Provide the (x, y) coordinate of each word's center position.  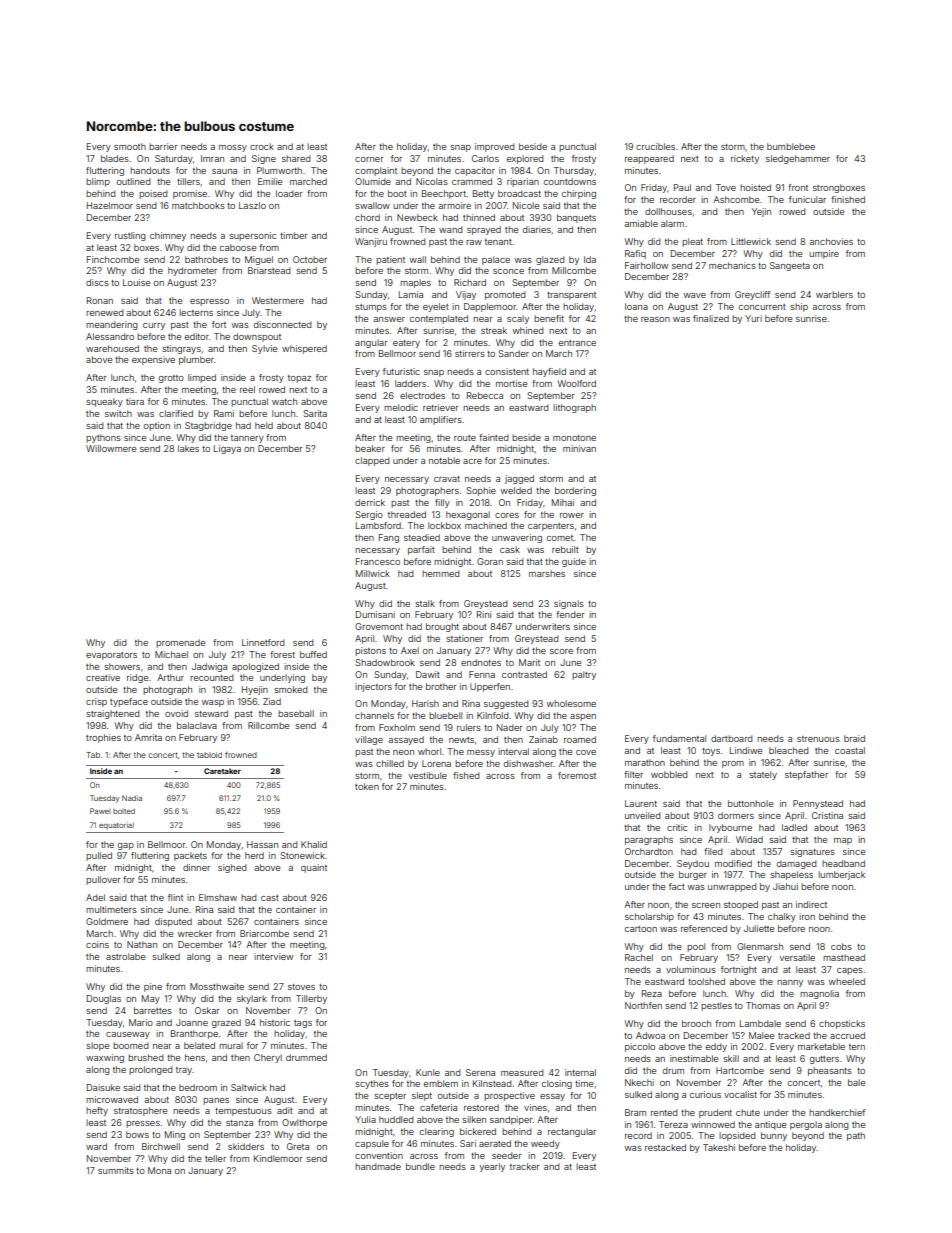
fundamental (679, 738)
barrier (163, 146)
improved (494, 147)
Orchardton (649, 851)
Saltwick (249, 1087)
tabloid (209, 755)
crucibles (655, 146)
